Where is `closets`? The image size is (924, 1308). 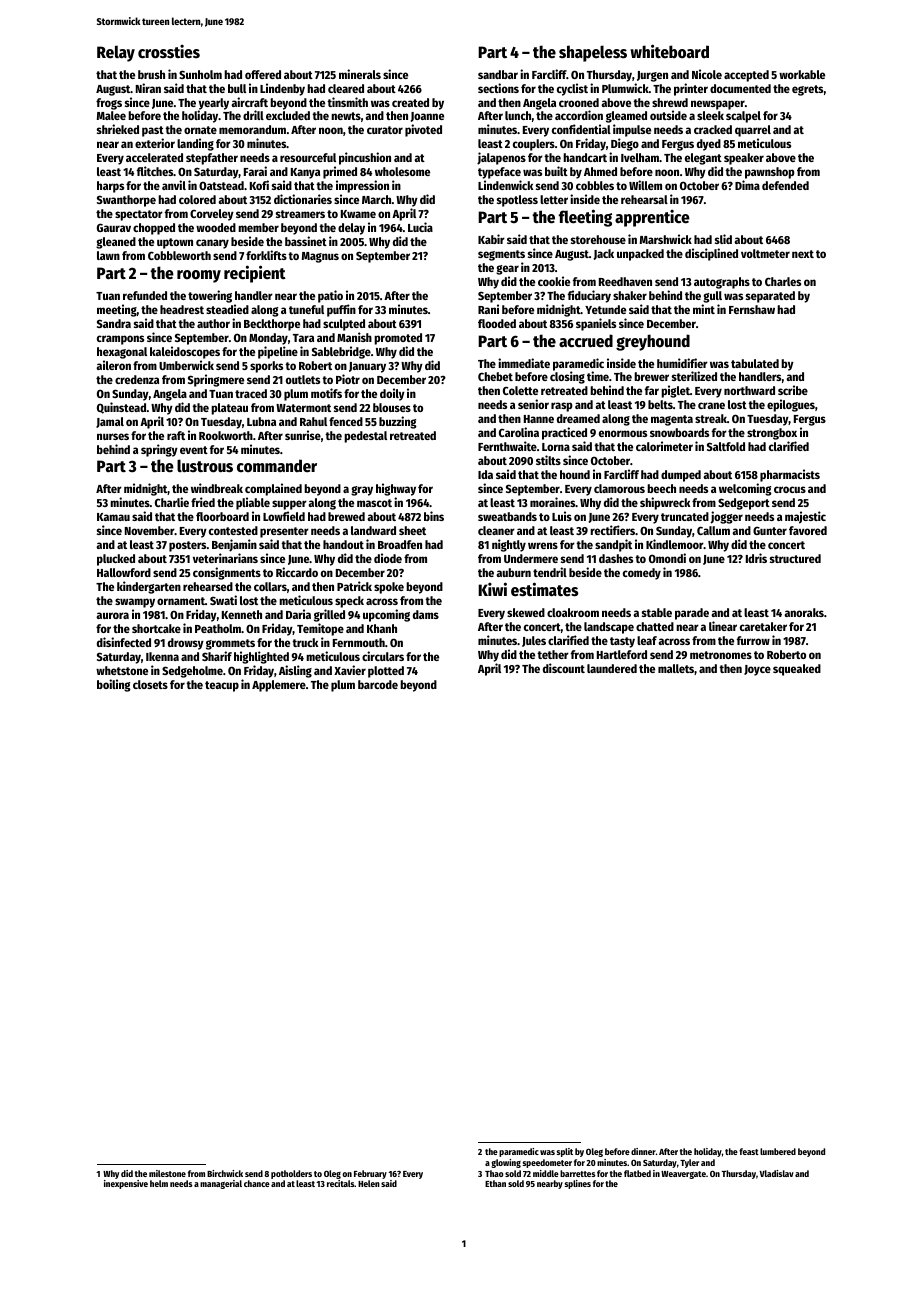 closets is located at coordinates (150, 684).
